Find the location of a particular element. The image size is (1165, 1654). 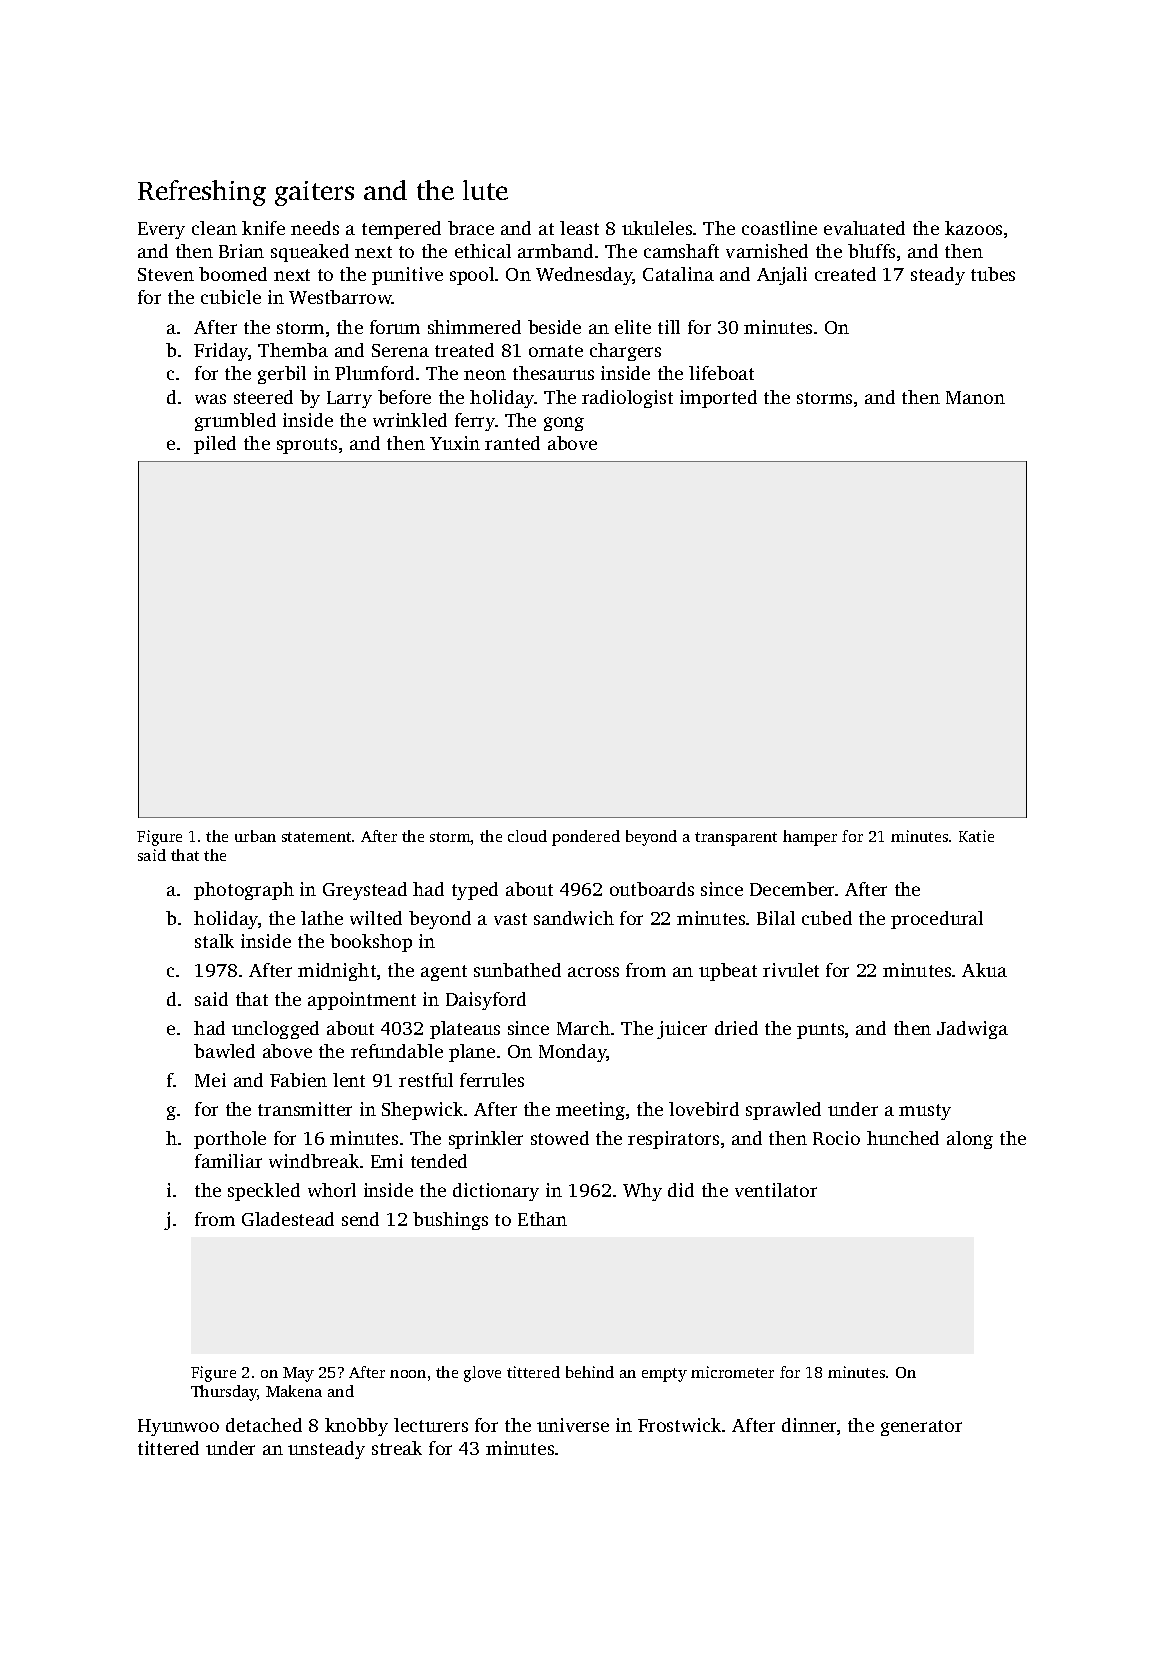

neon is located at coordinates (485, 375).
